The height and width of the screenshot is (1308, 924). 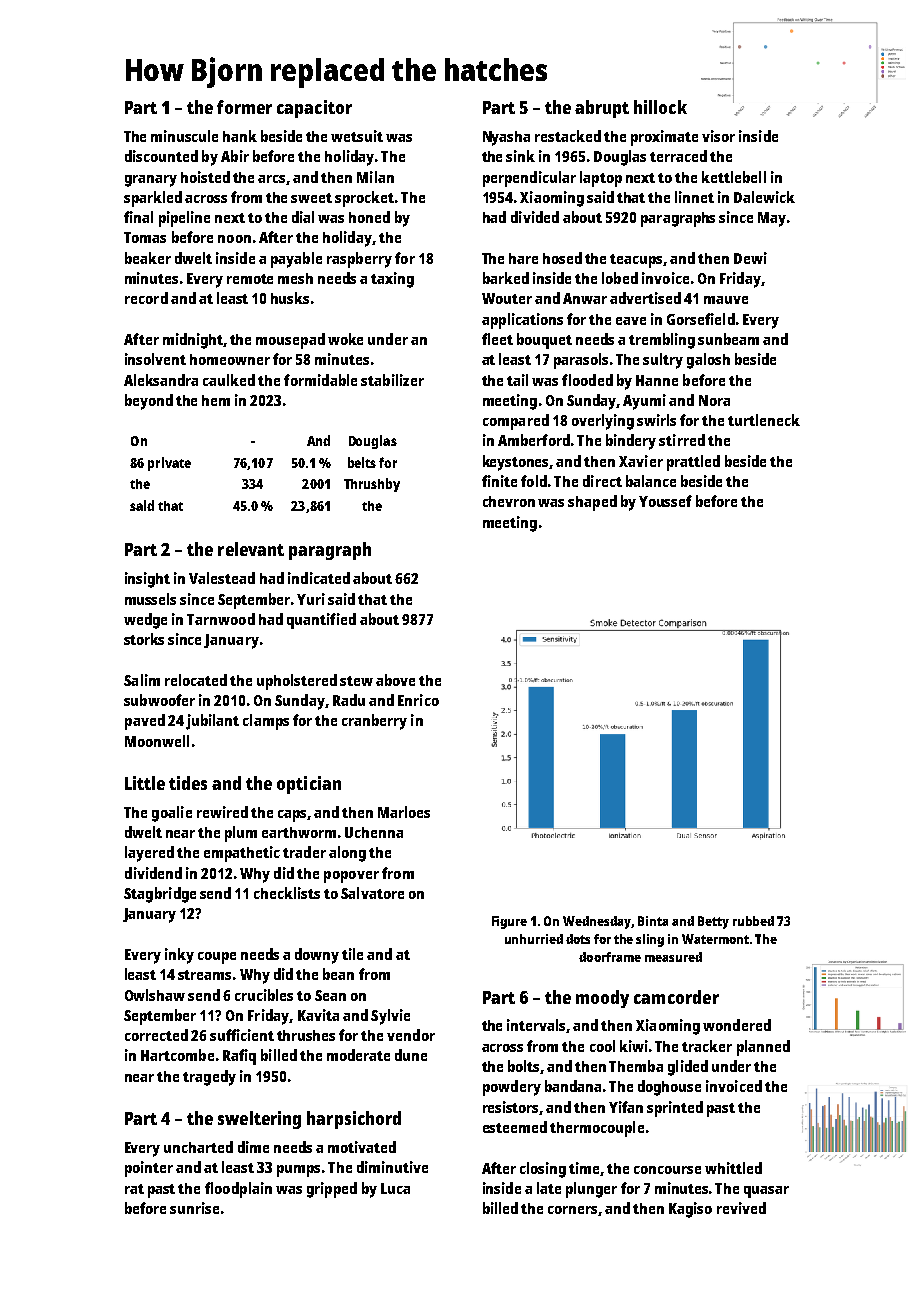 I want to click on sunrise, so click(x=194, y=1208).
